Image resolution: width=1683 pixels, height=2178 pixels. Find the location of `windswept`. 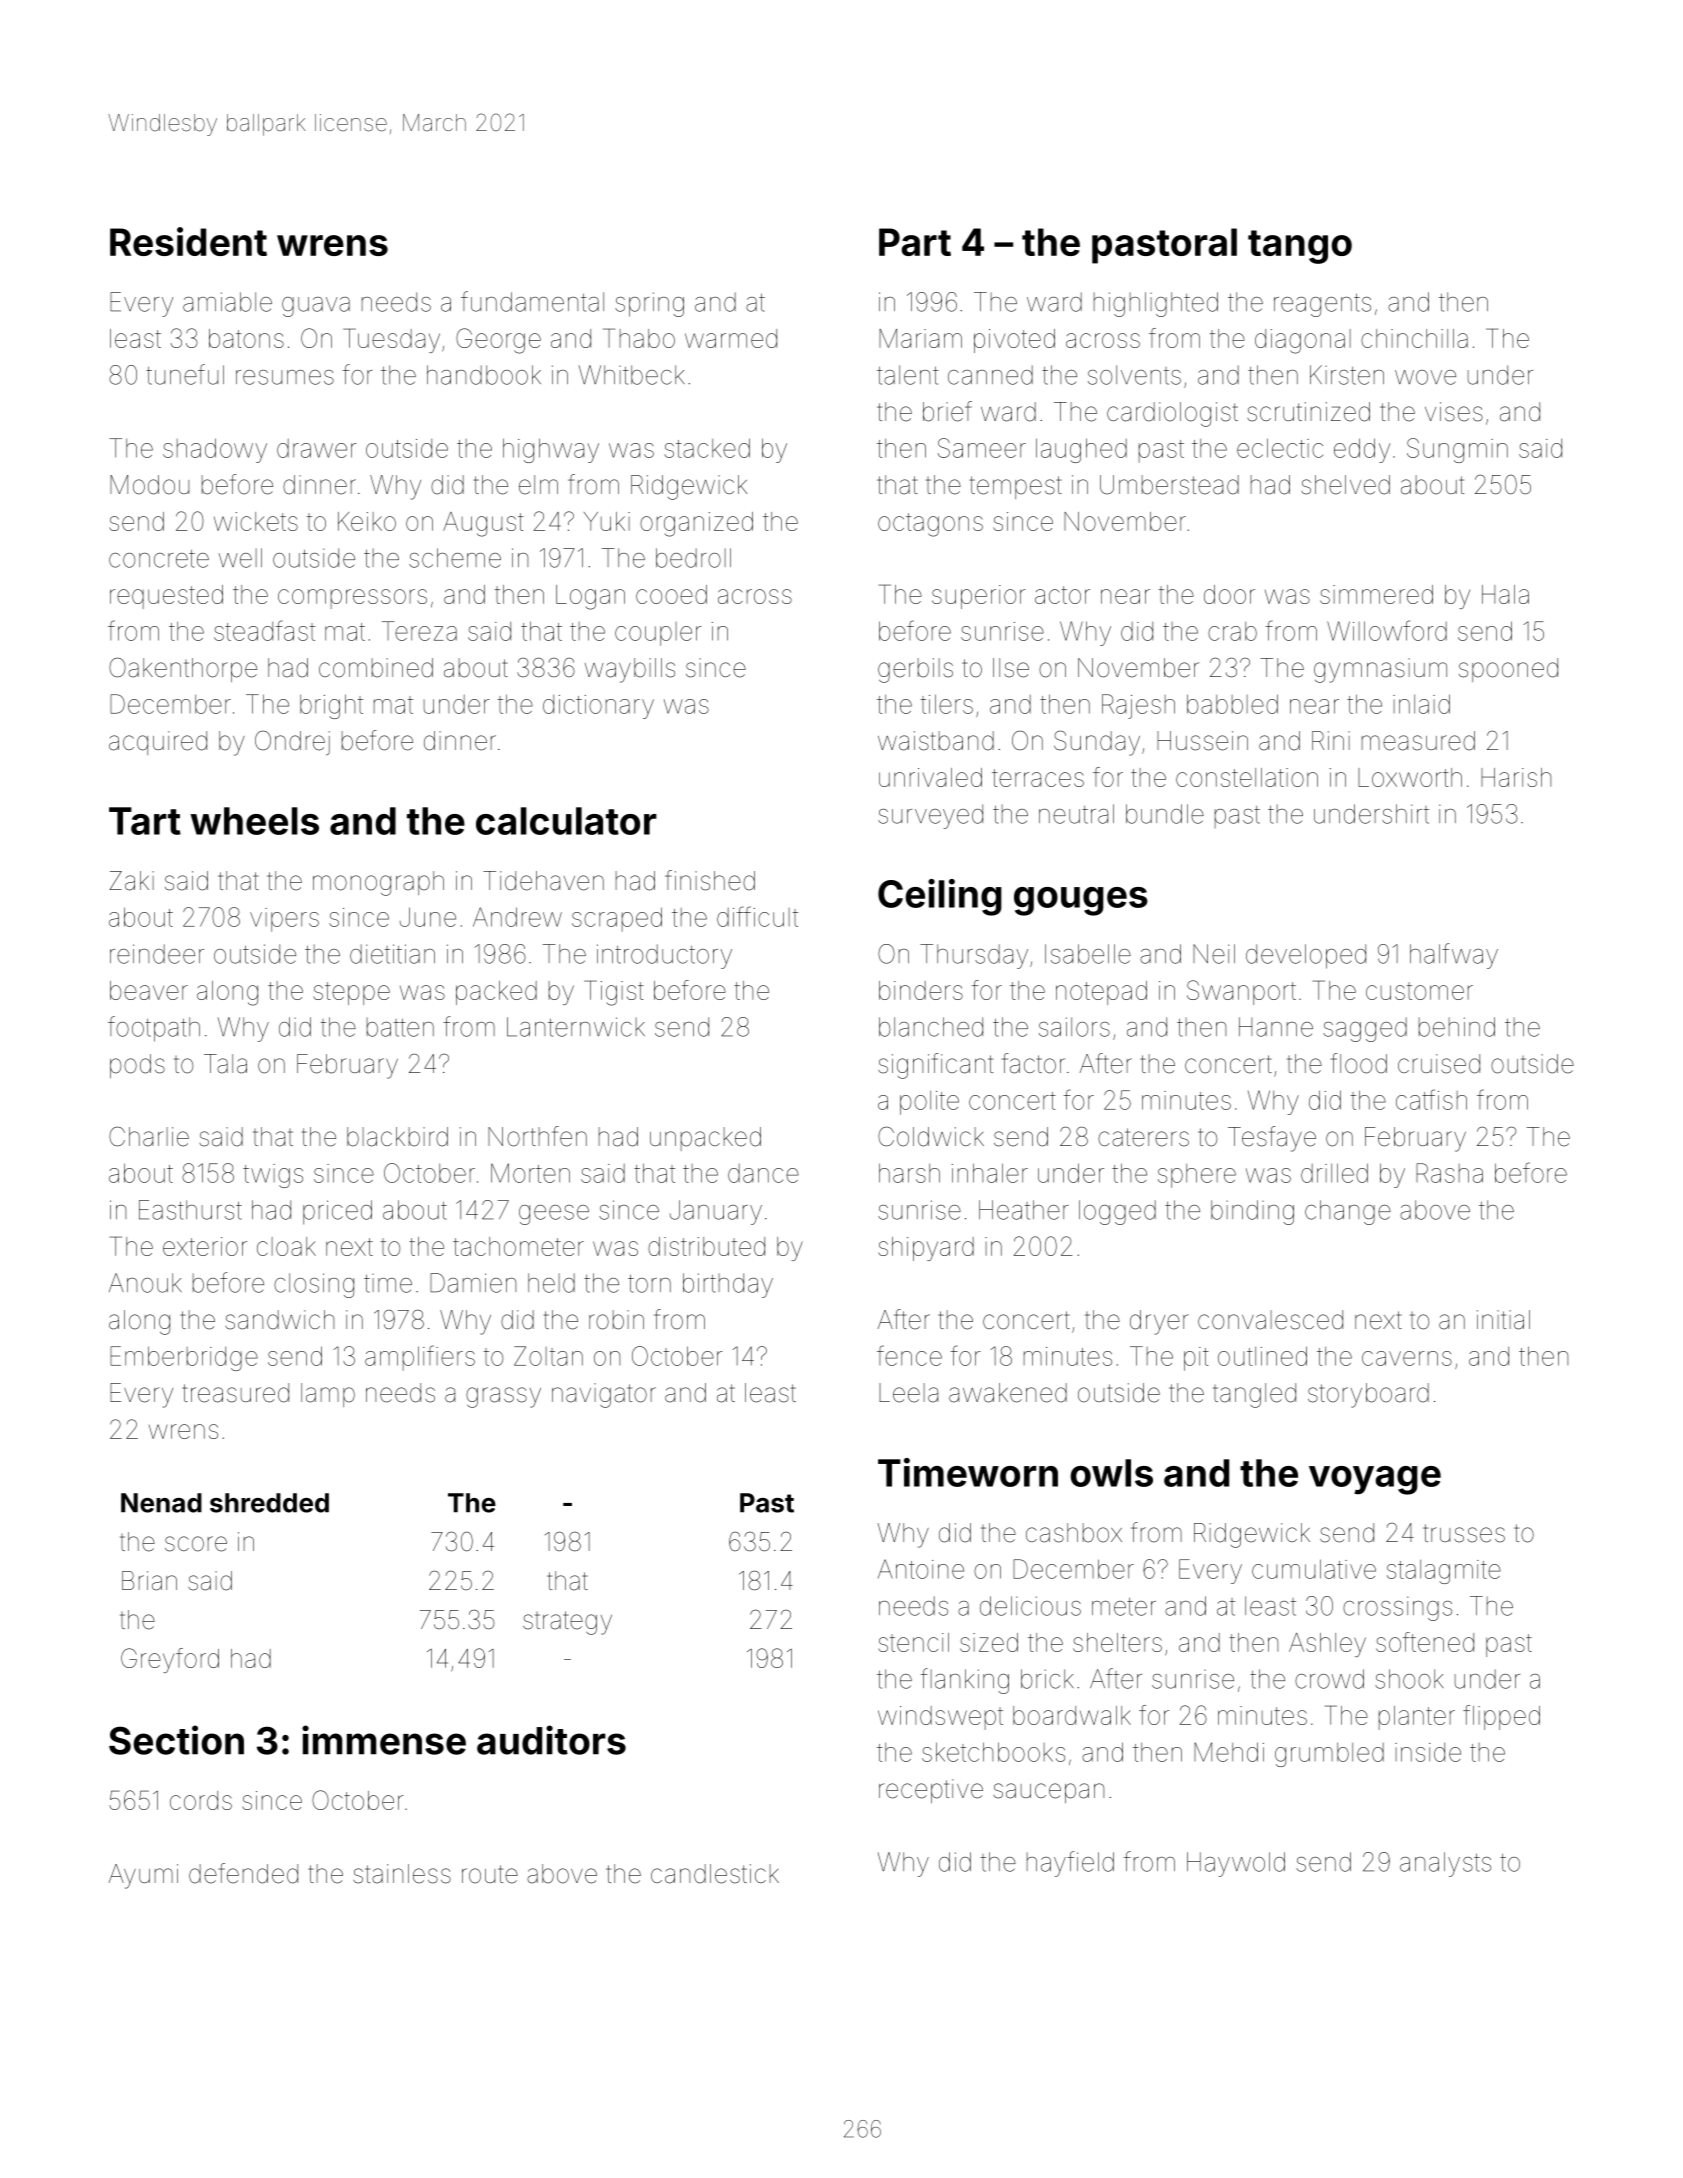

windswept is located at coordinates (940, 1718).
